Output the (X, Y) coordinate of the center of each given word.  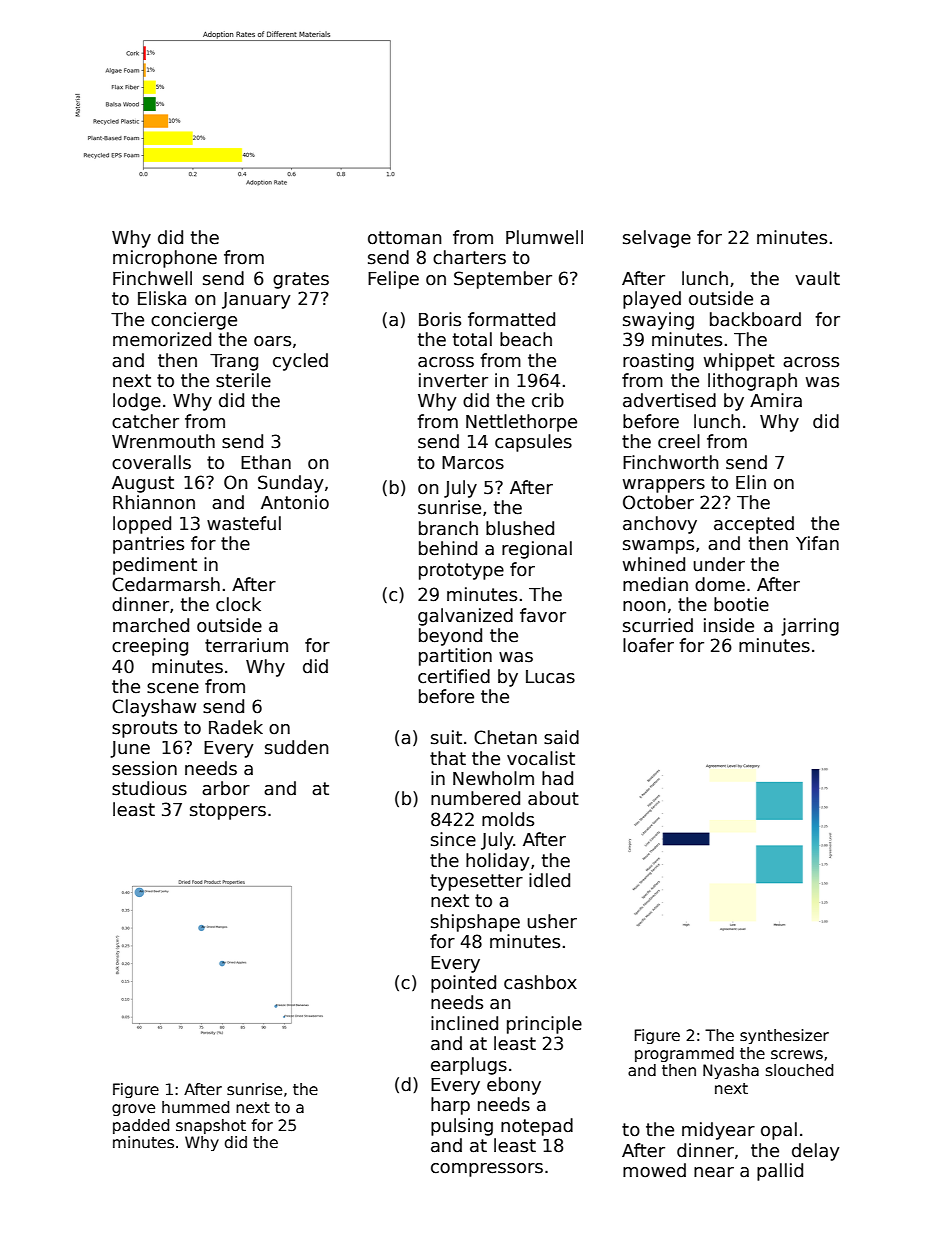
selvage (657, 239)
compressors (487, 1170)
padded (141, 1126)
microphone (165, 259)
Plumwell (544, 237)
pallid (780, 1172)
